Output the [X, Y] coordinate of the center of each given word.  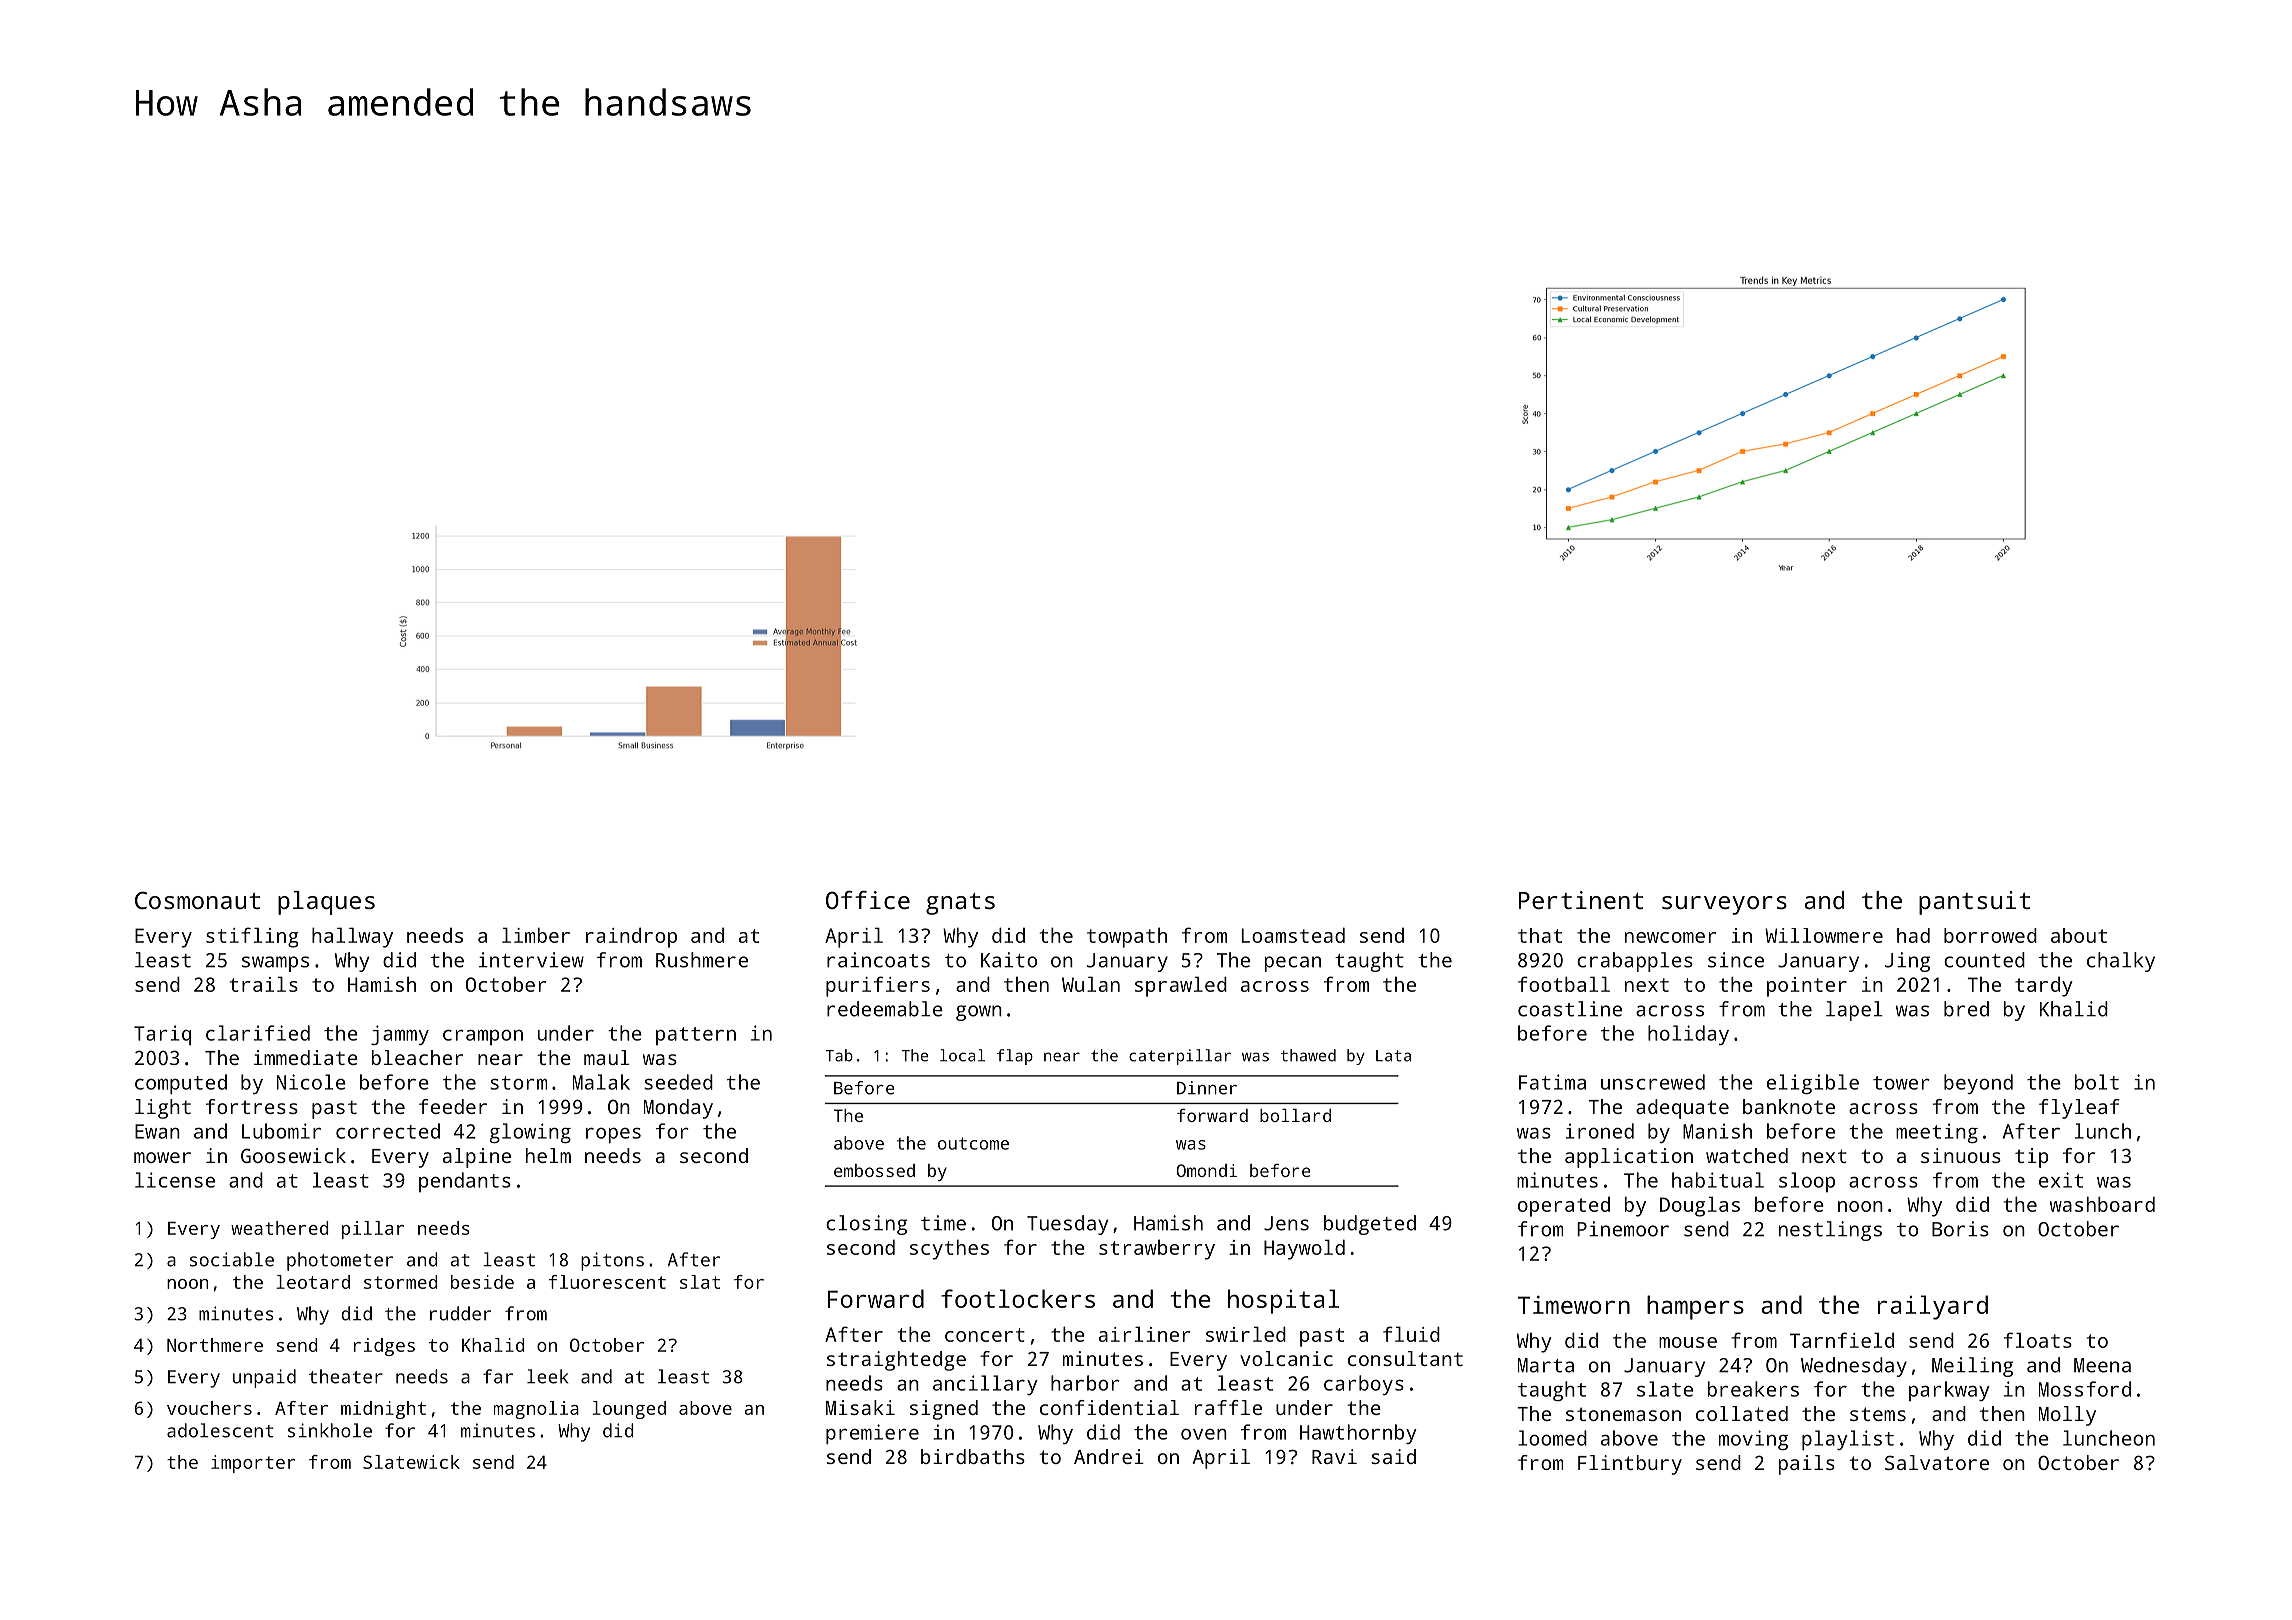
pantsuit [1974, 903]
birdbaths [973, 1456]
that [1540, 935]
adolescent [220, 1430]
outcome [973, 1143]
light [163, 1109]
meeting [1937, 1133]
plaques [326, 903]
